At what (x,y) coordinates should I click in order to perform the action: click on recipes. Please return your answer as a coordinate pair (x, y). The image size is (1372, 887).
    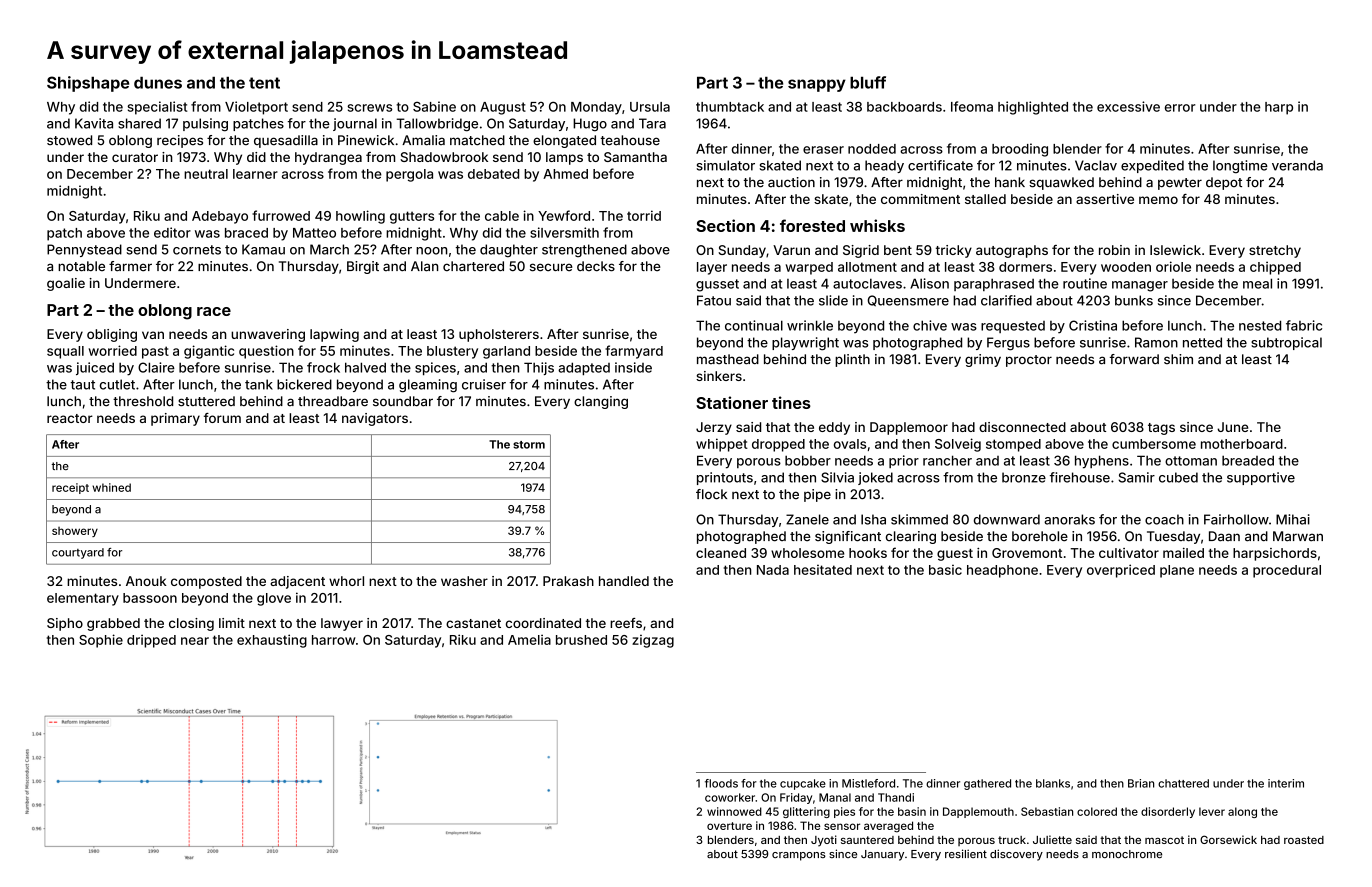
    Looking at the image, I should click on (180, 141).
